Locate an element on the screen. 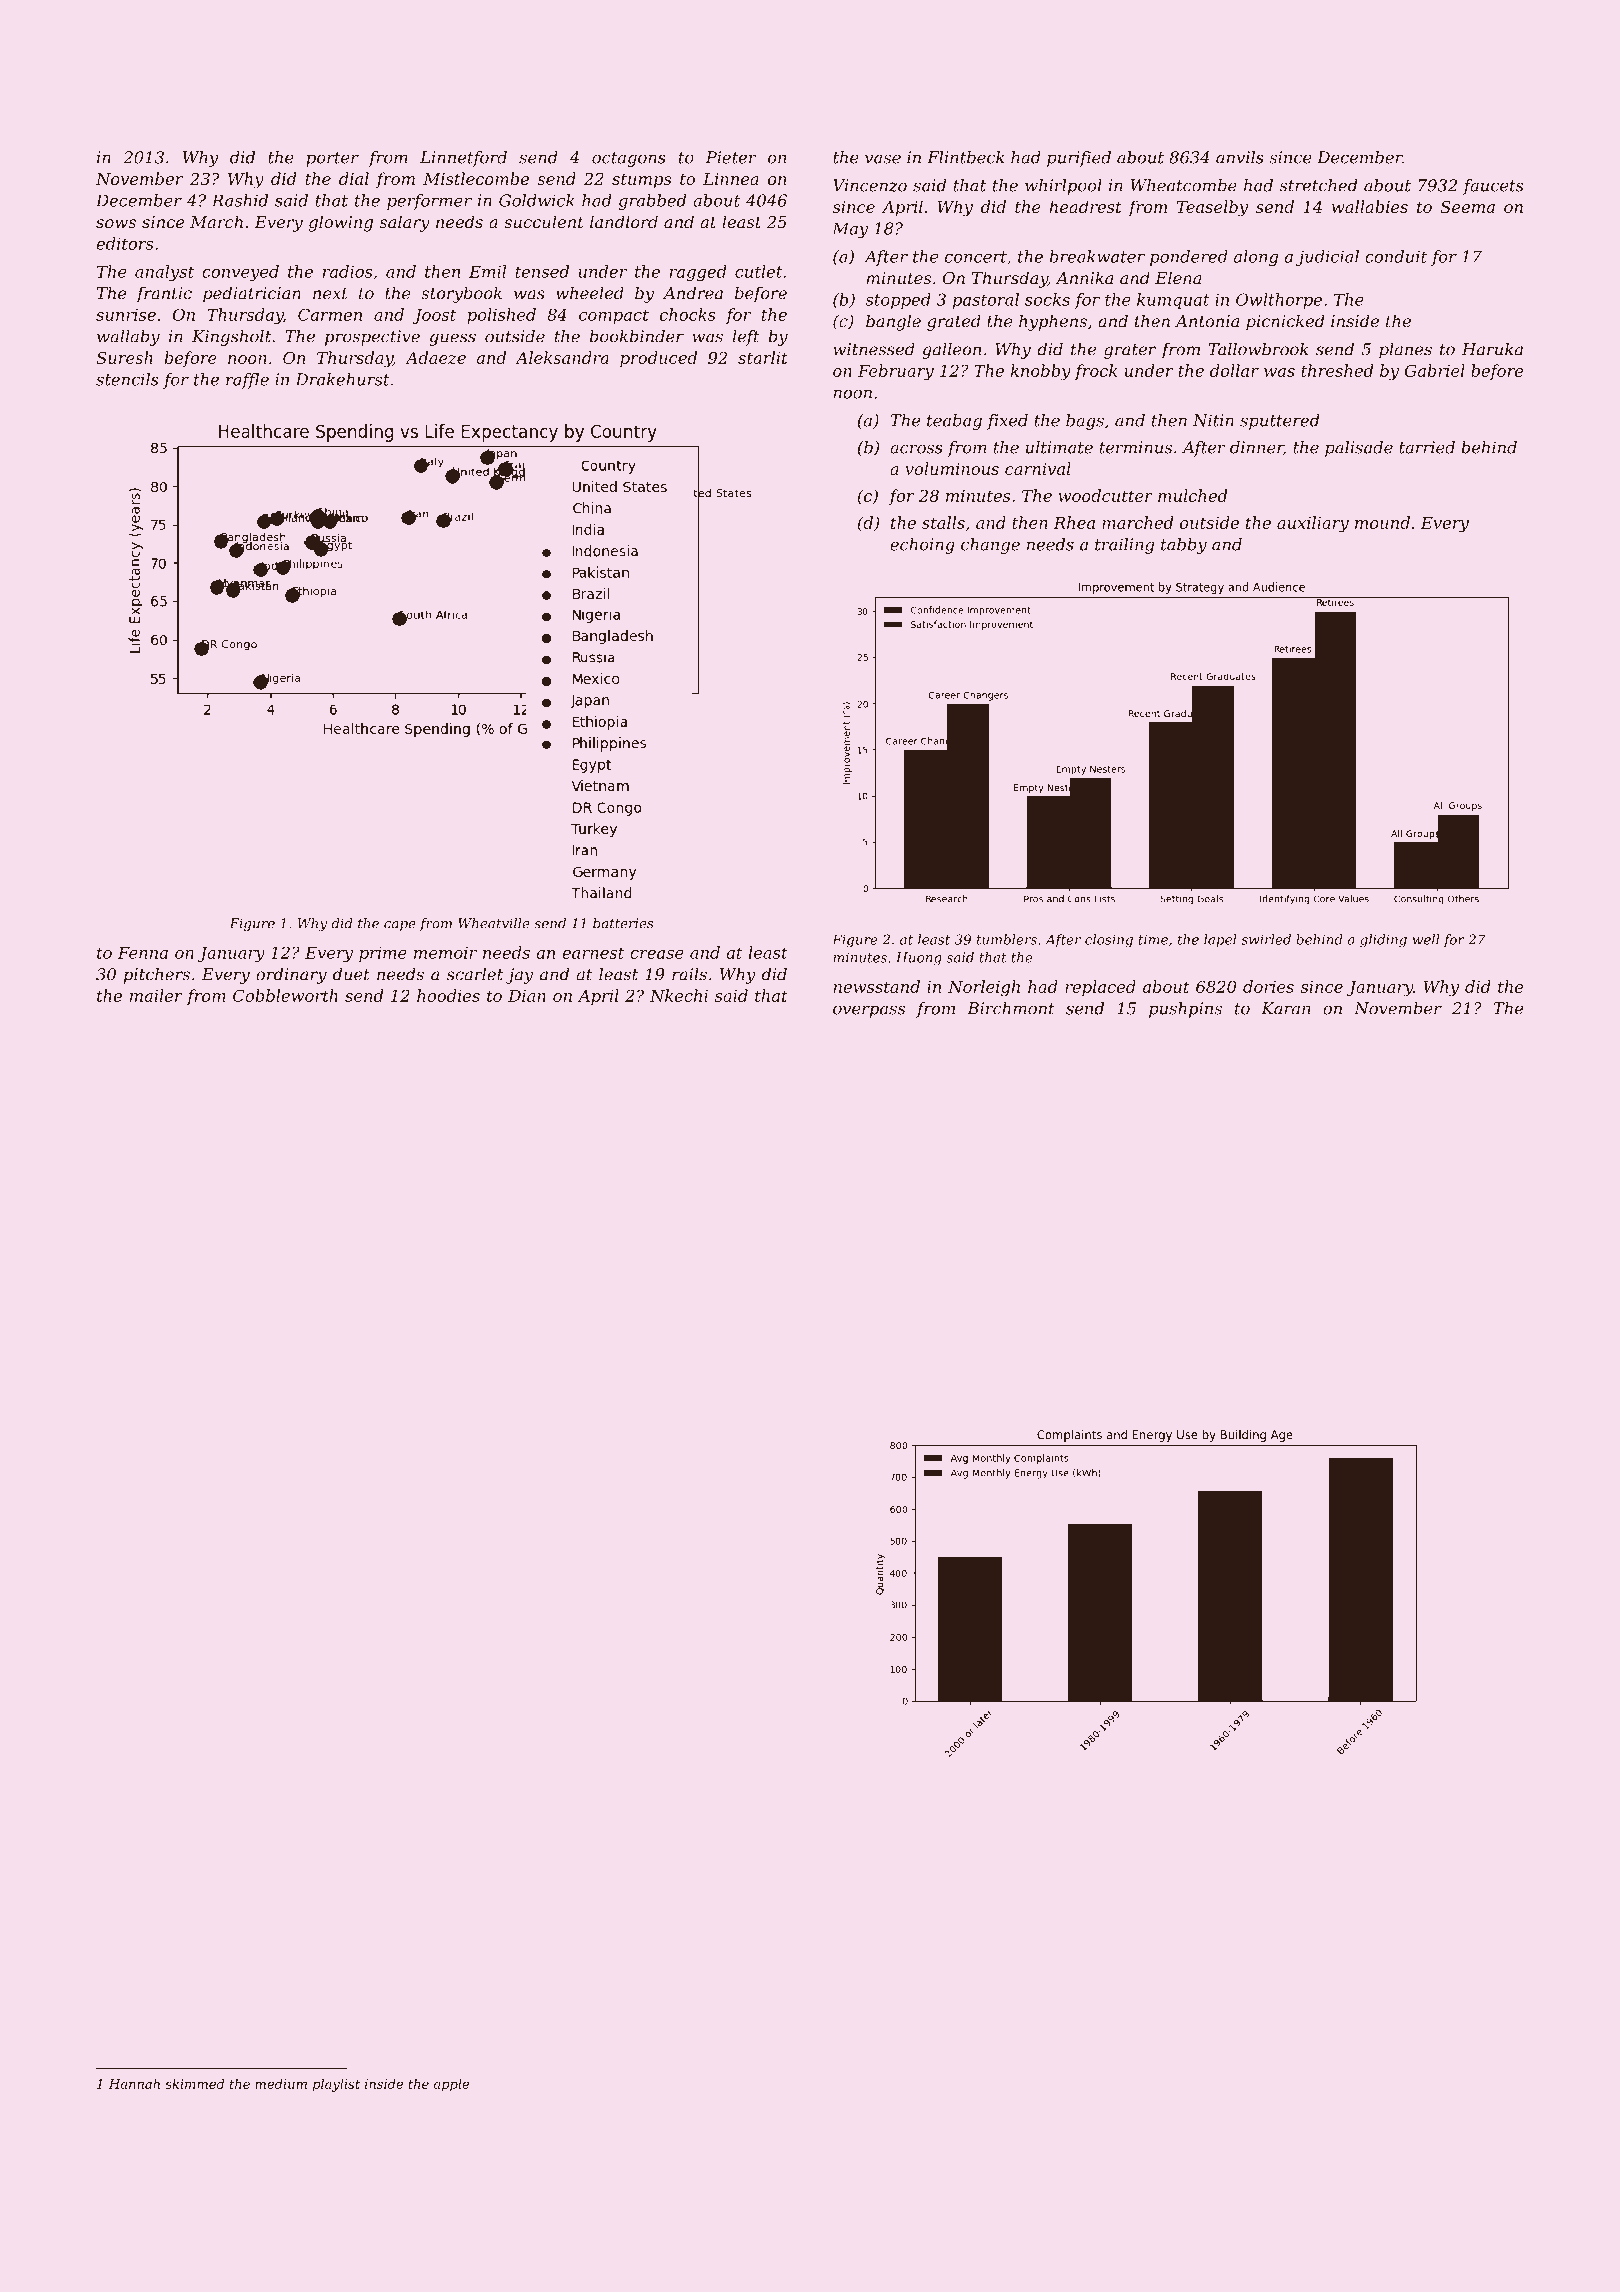 The image size is (1620, 2292). apple is located at coordinates (451, 2085).
